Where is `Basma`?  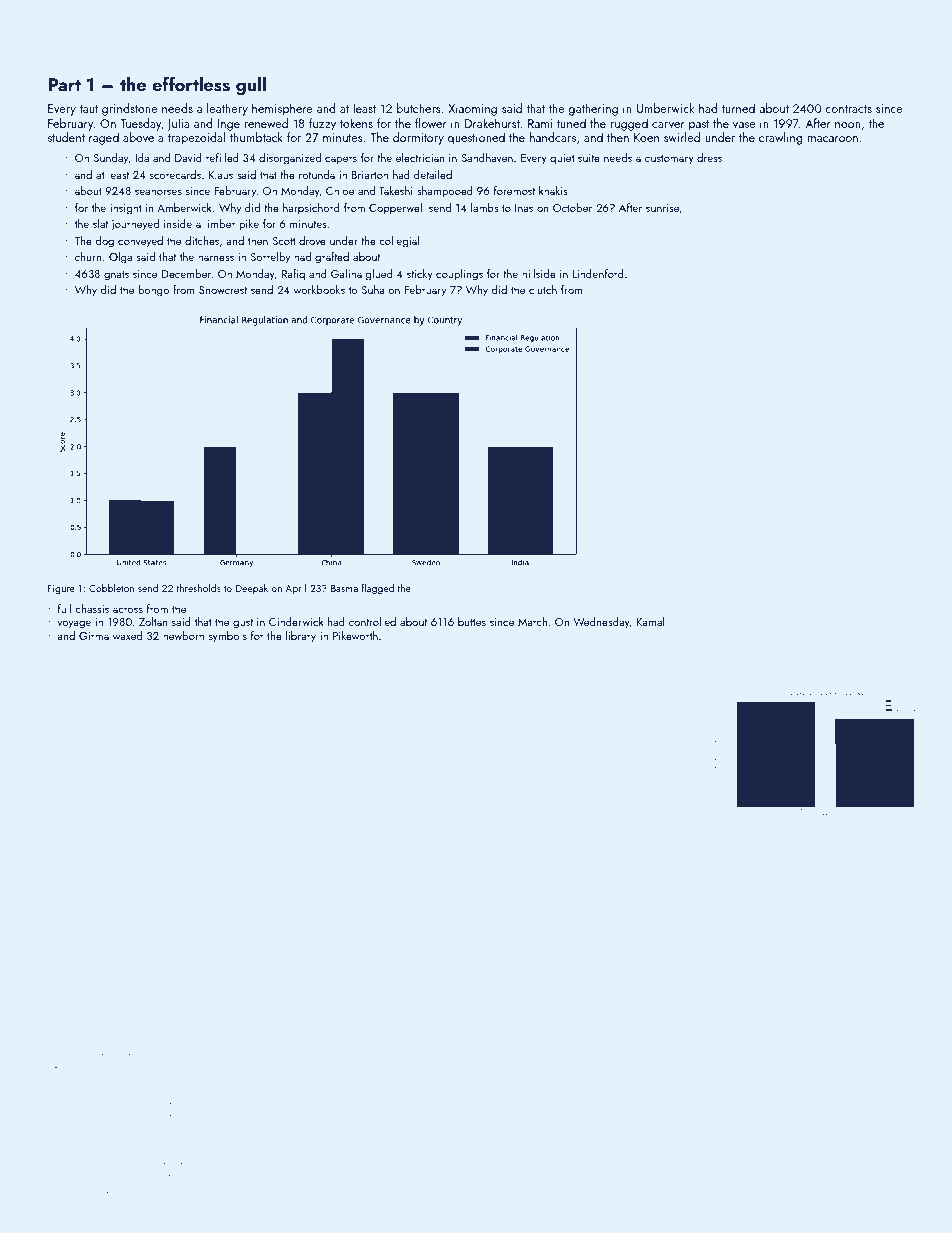 Basma is located at coordinates (344, 588).
